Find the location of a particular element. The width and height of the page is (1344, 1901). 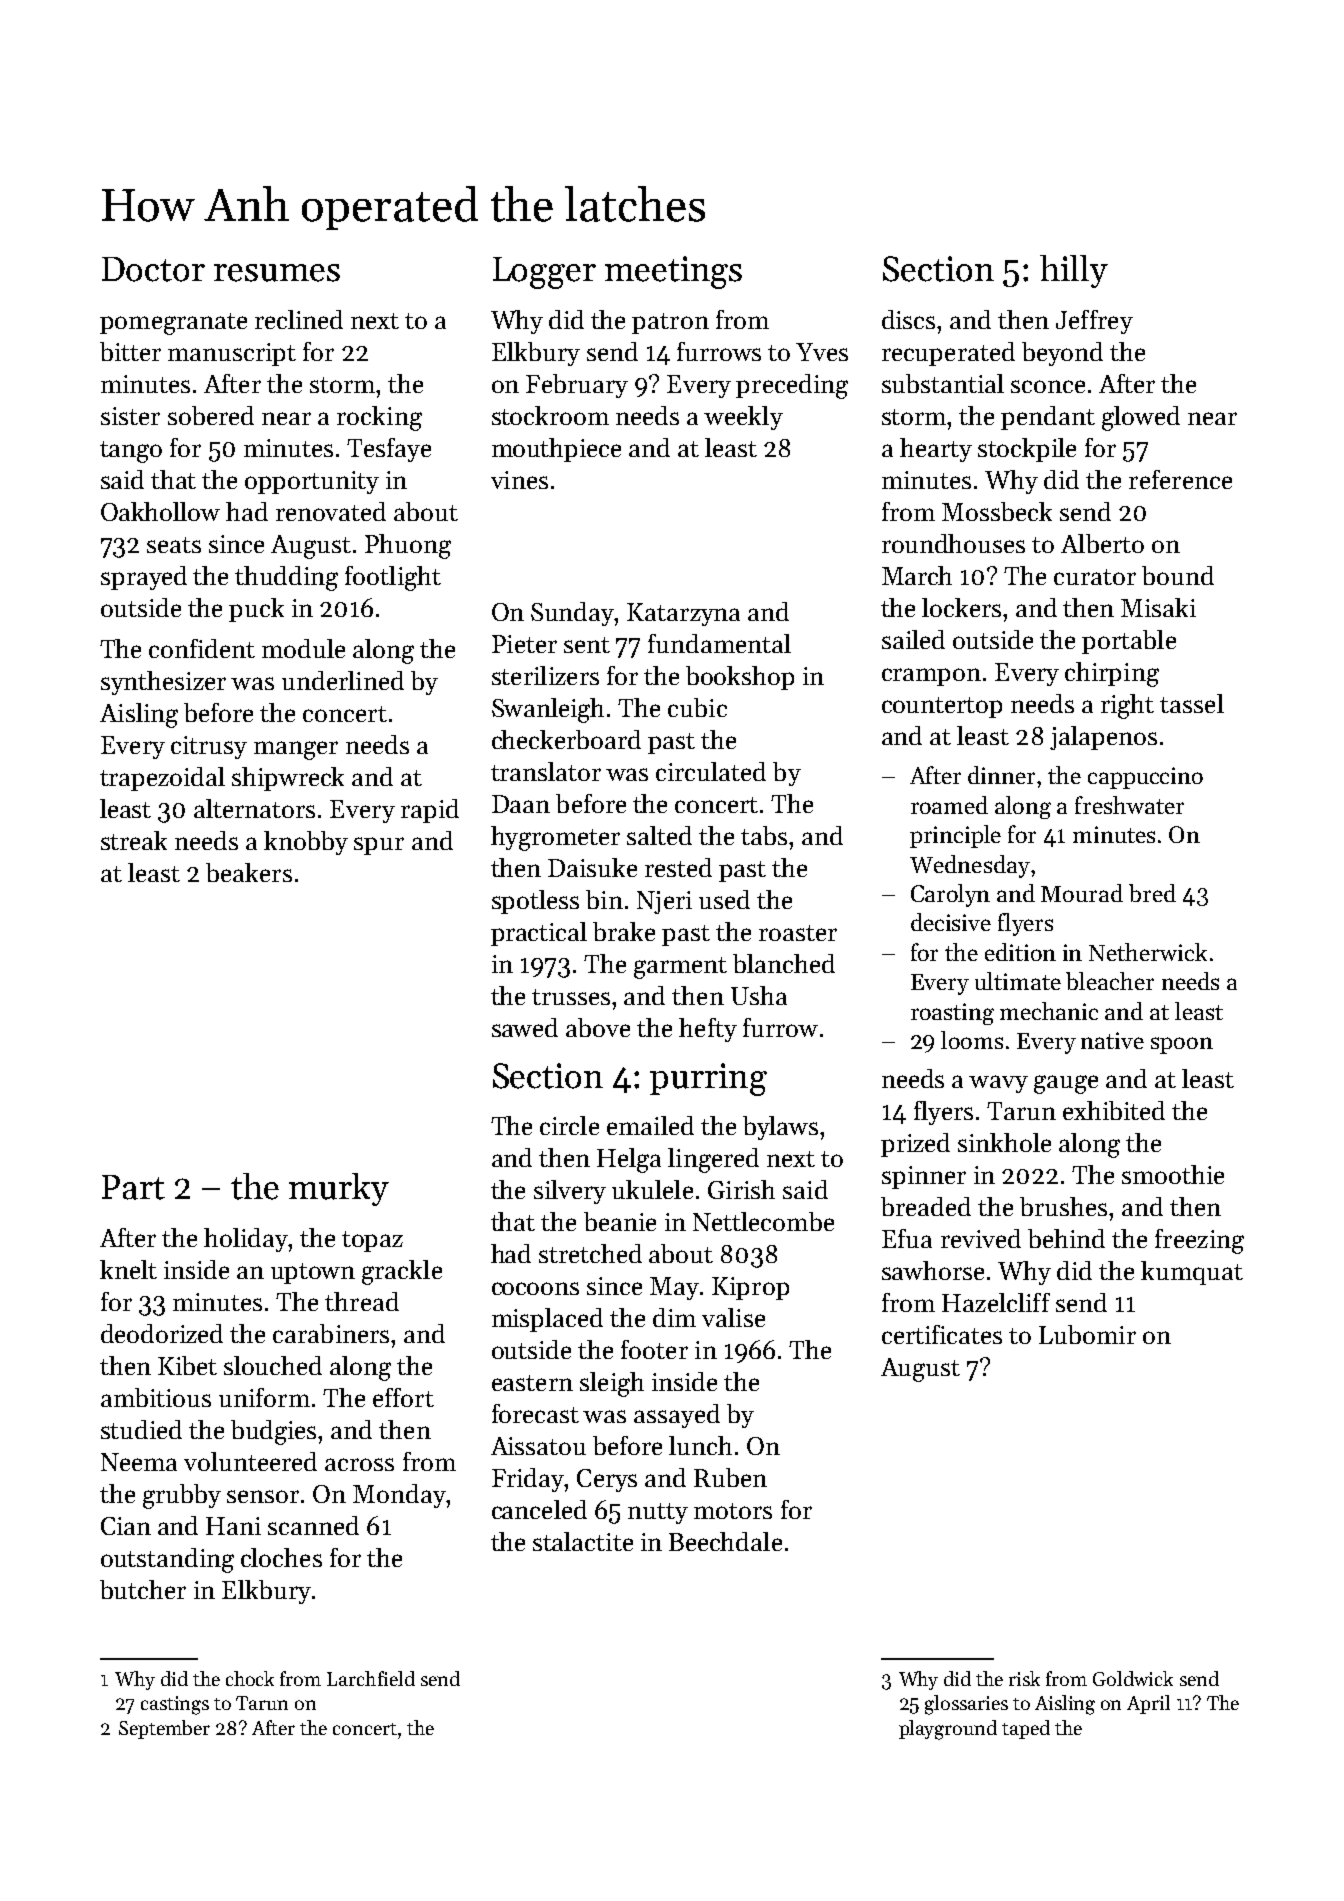

motors is located at coordinates (733, 1511).
